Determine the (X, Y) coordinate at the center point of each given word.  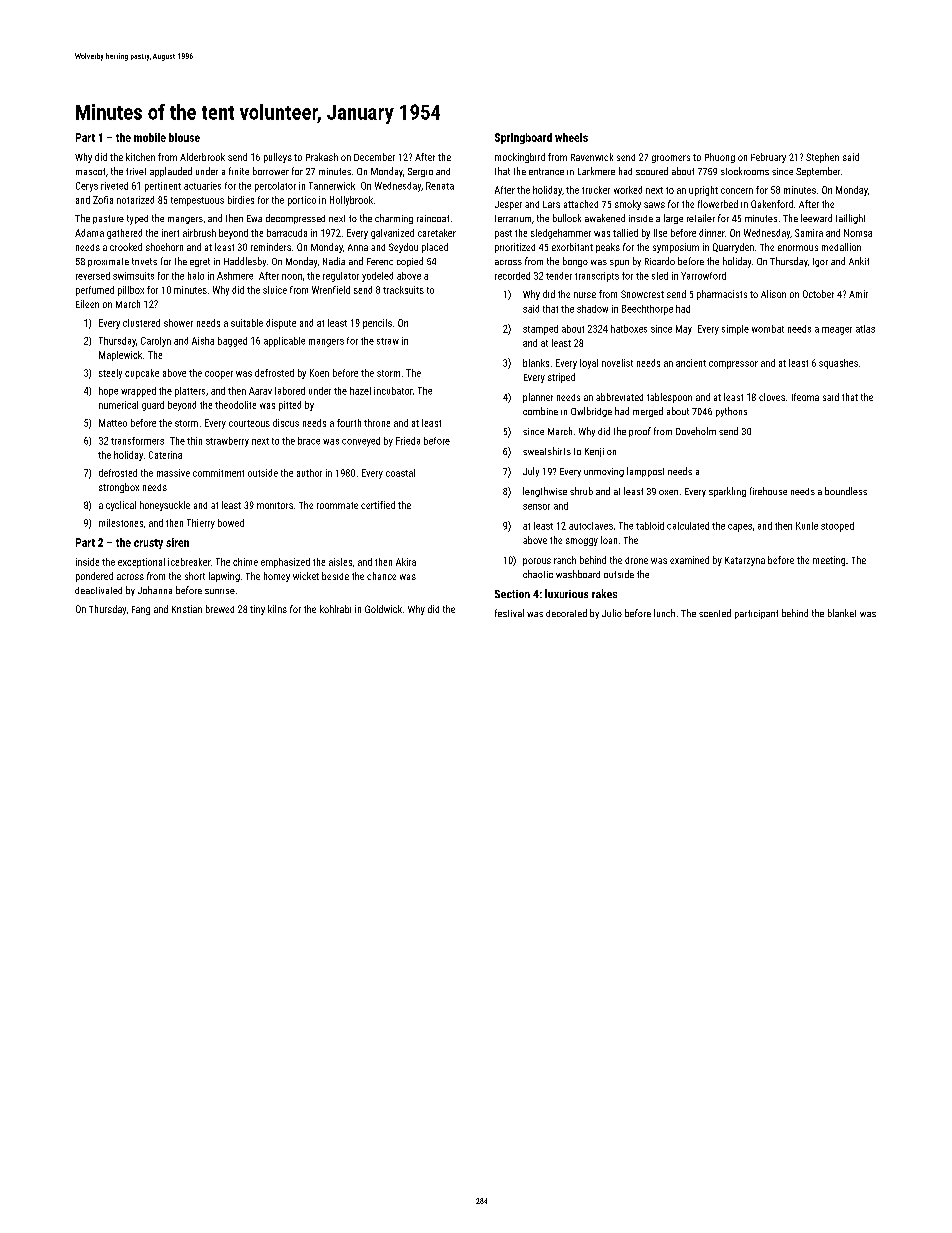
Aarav (260, 391)
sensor (536, 507)
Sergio (420, 172)
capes (740, 528)
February (768, 158)
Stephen (822, 158)
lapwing (224, 577)
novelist (617, 363)
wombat (768, 329)
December (374, 157)
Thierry (201, 524)
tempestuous (197, 201)
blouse (184, 137)
